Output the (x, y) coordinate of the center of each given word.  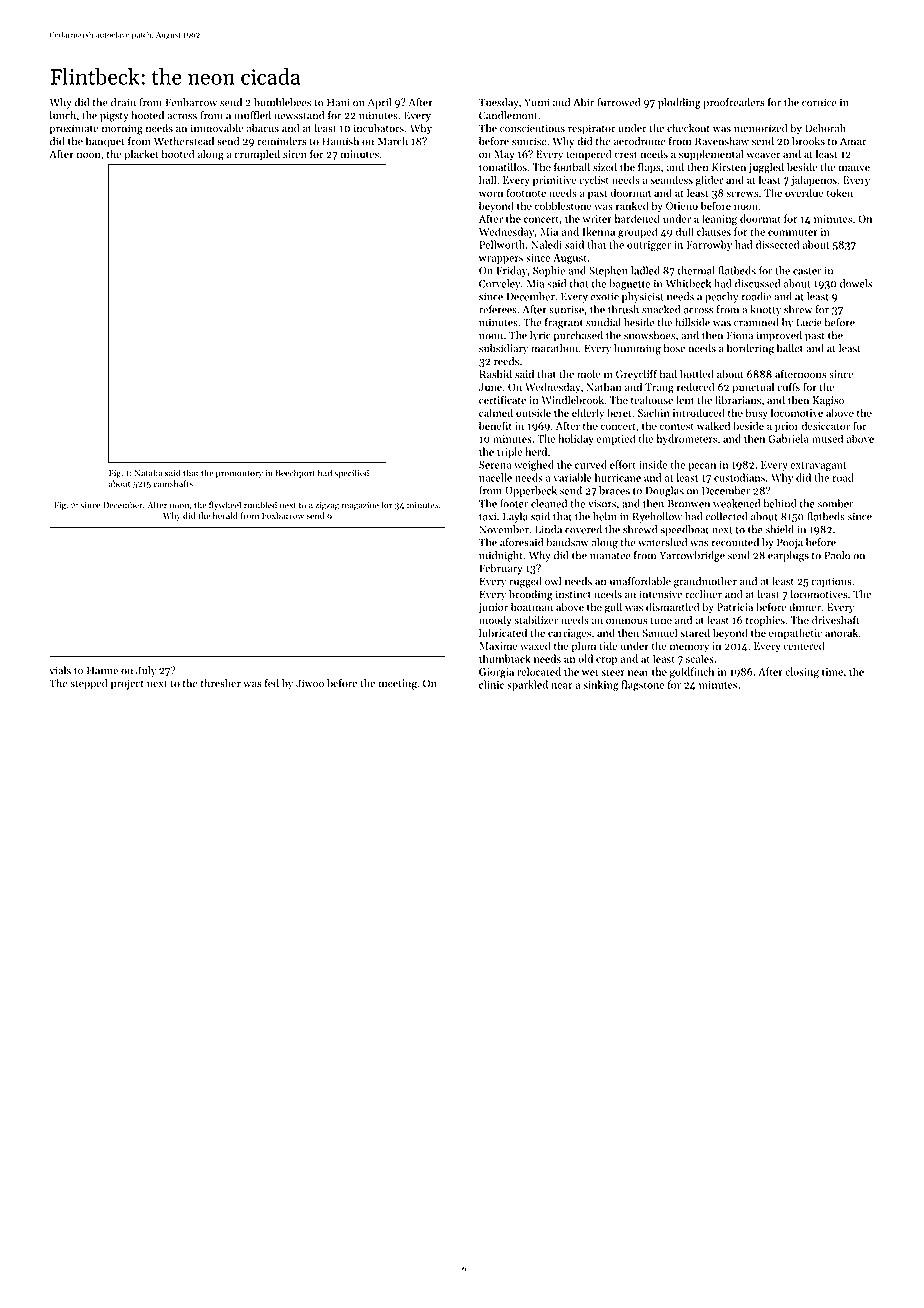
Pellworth (502, 244)
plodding (679, 103)
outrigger (649, 246)
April (379, 103)
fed (272, 683)
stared (695, 632)
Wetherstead (184, 141)
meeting (398, 684)
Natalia (148, 473)
